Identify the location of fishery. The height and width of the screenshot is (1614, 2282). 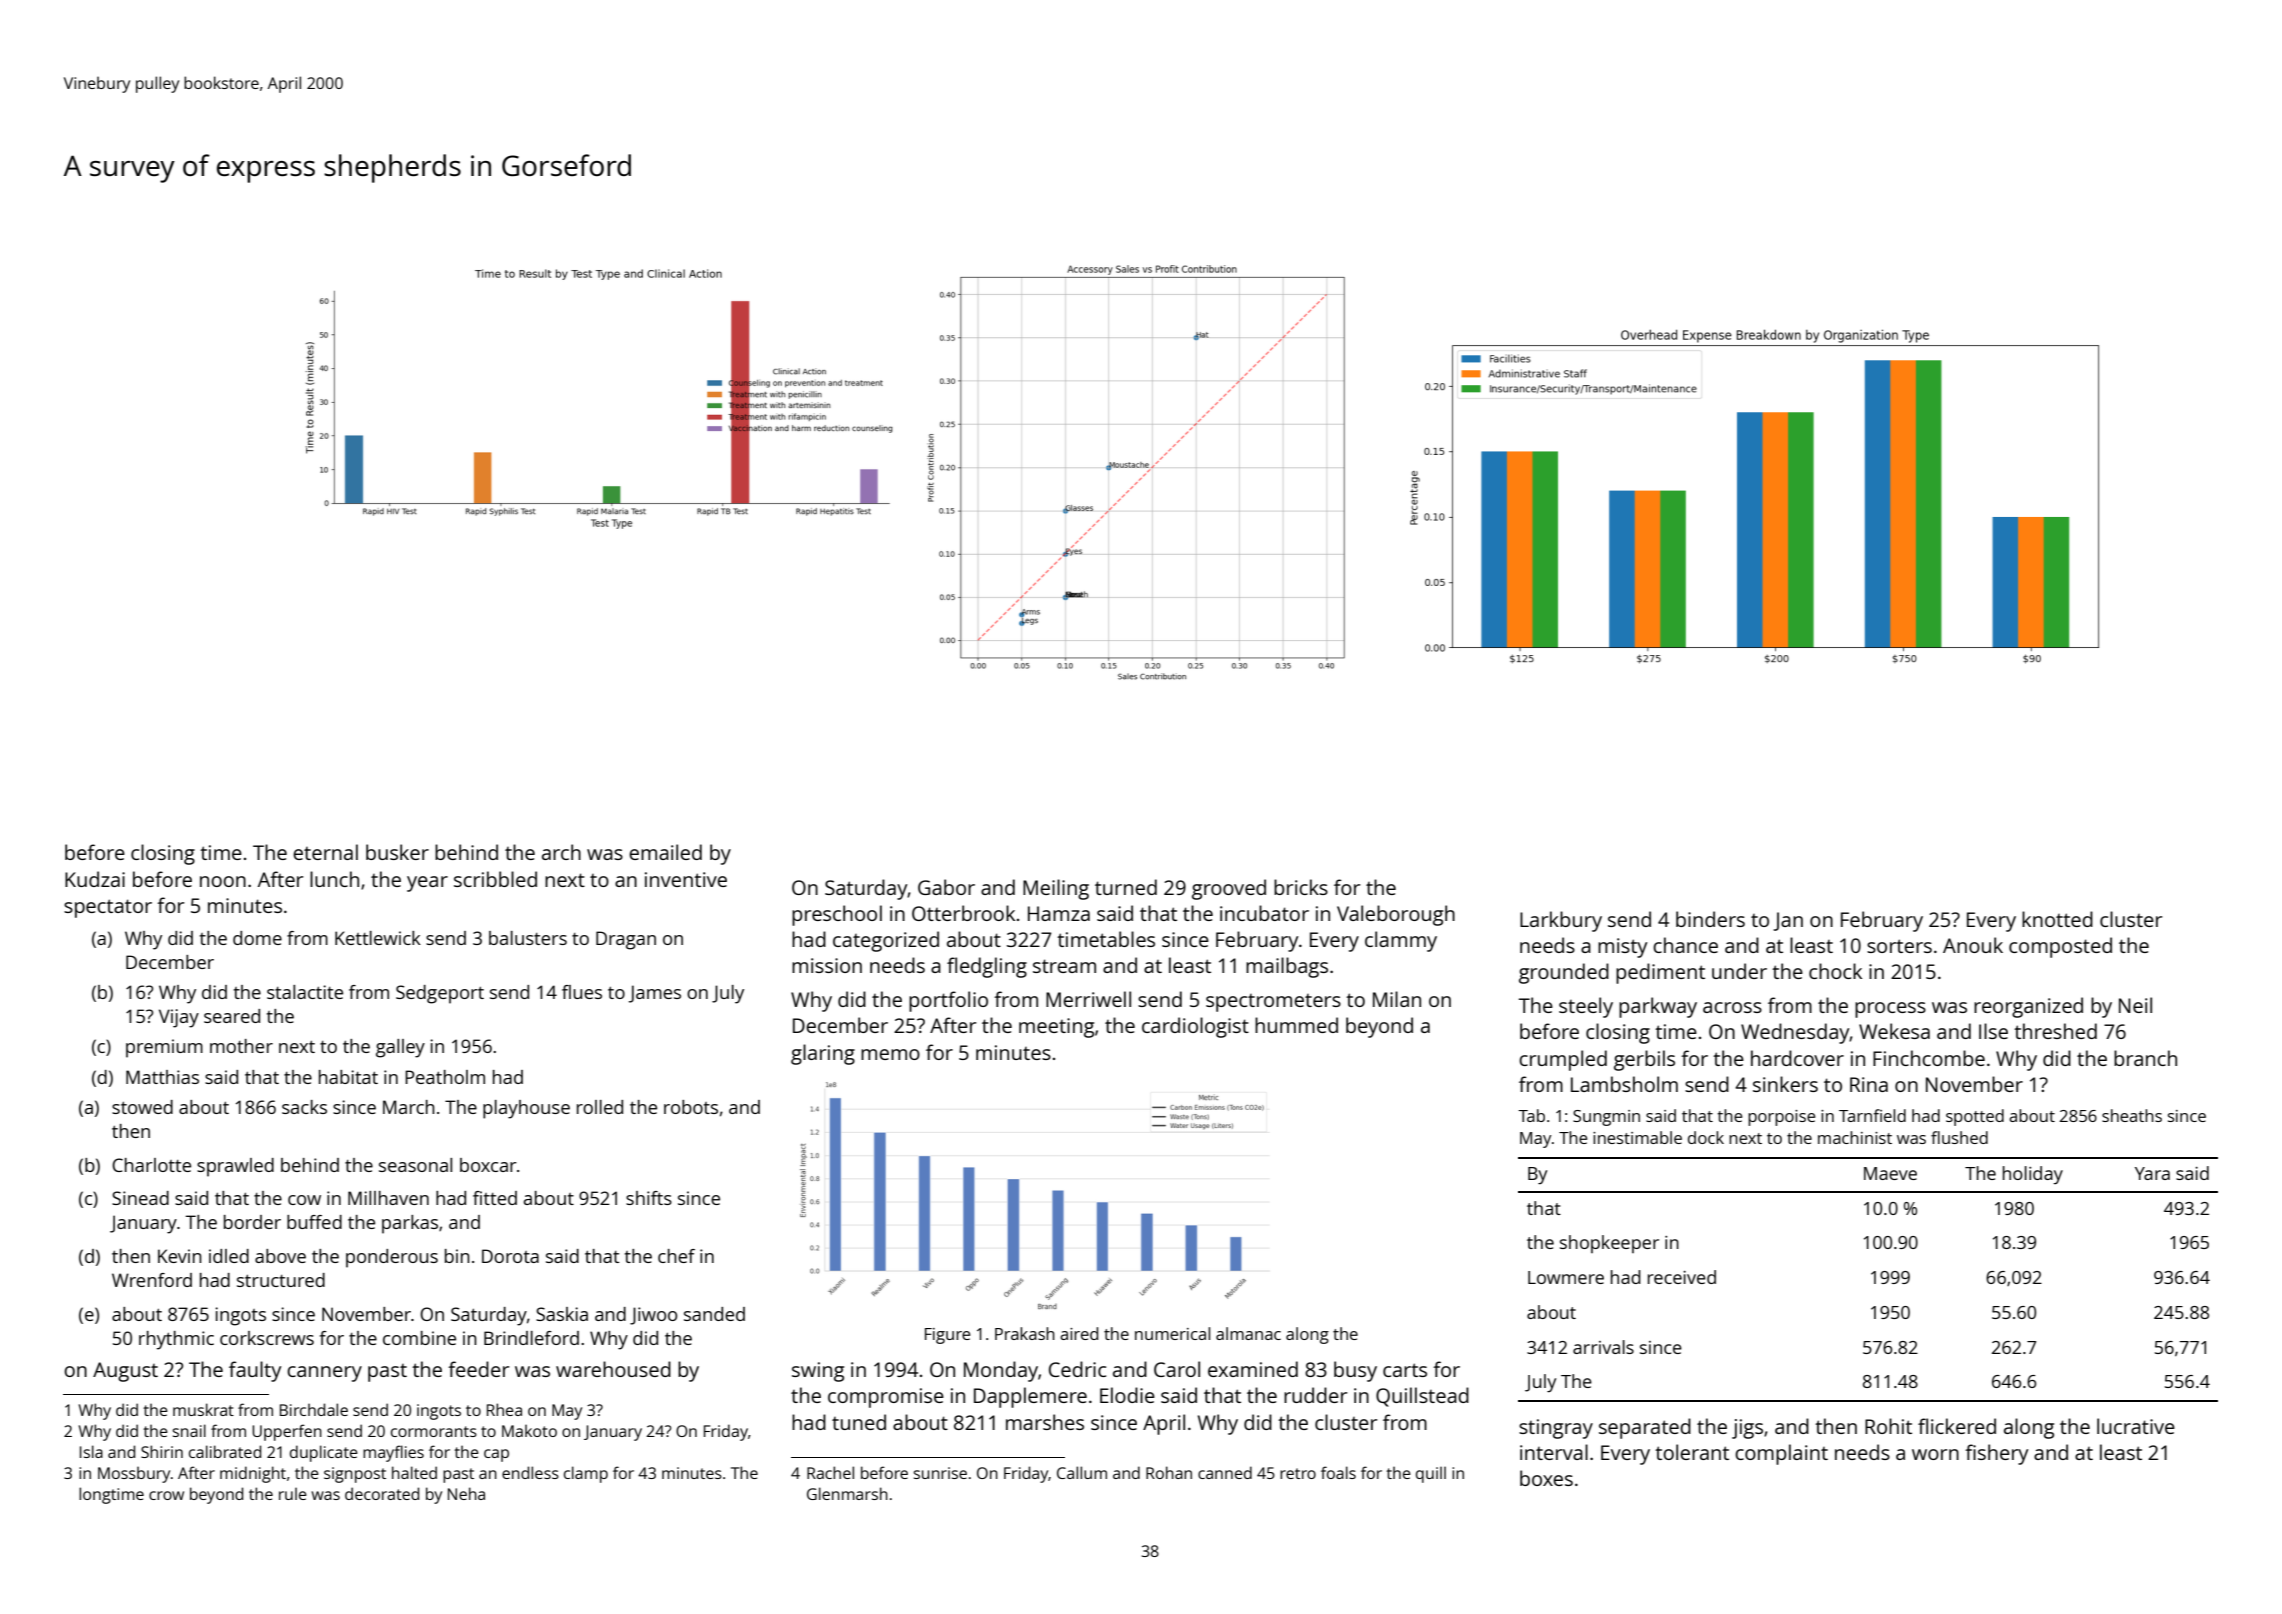
(1996, 1454).
